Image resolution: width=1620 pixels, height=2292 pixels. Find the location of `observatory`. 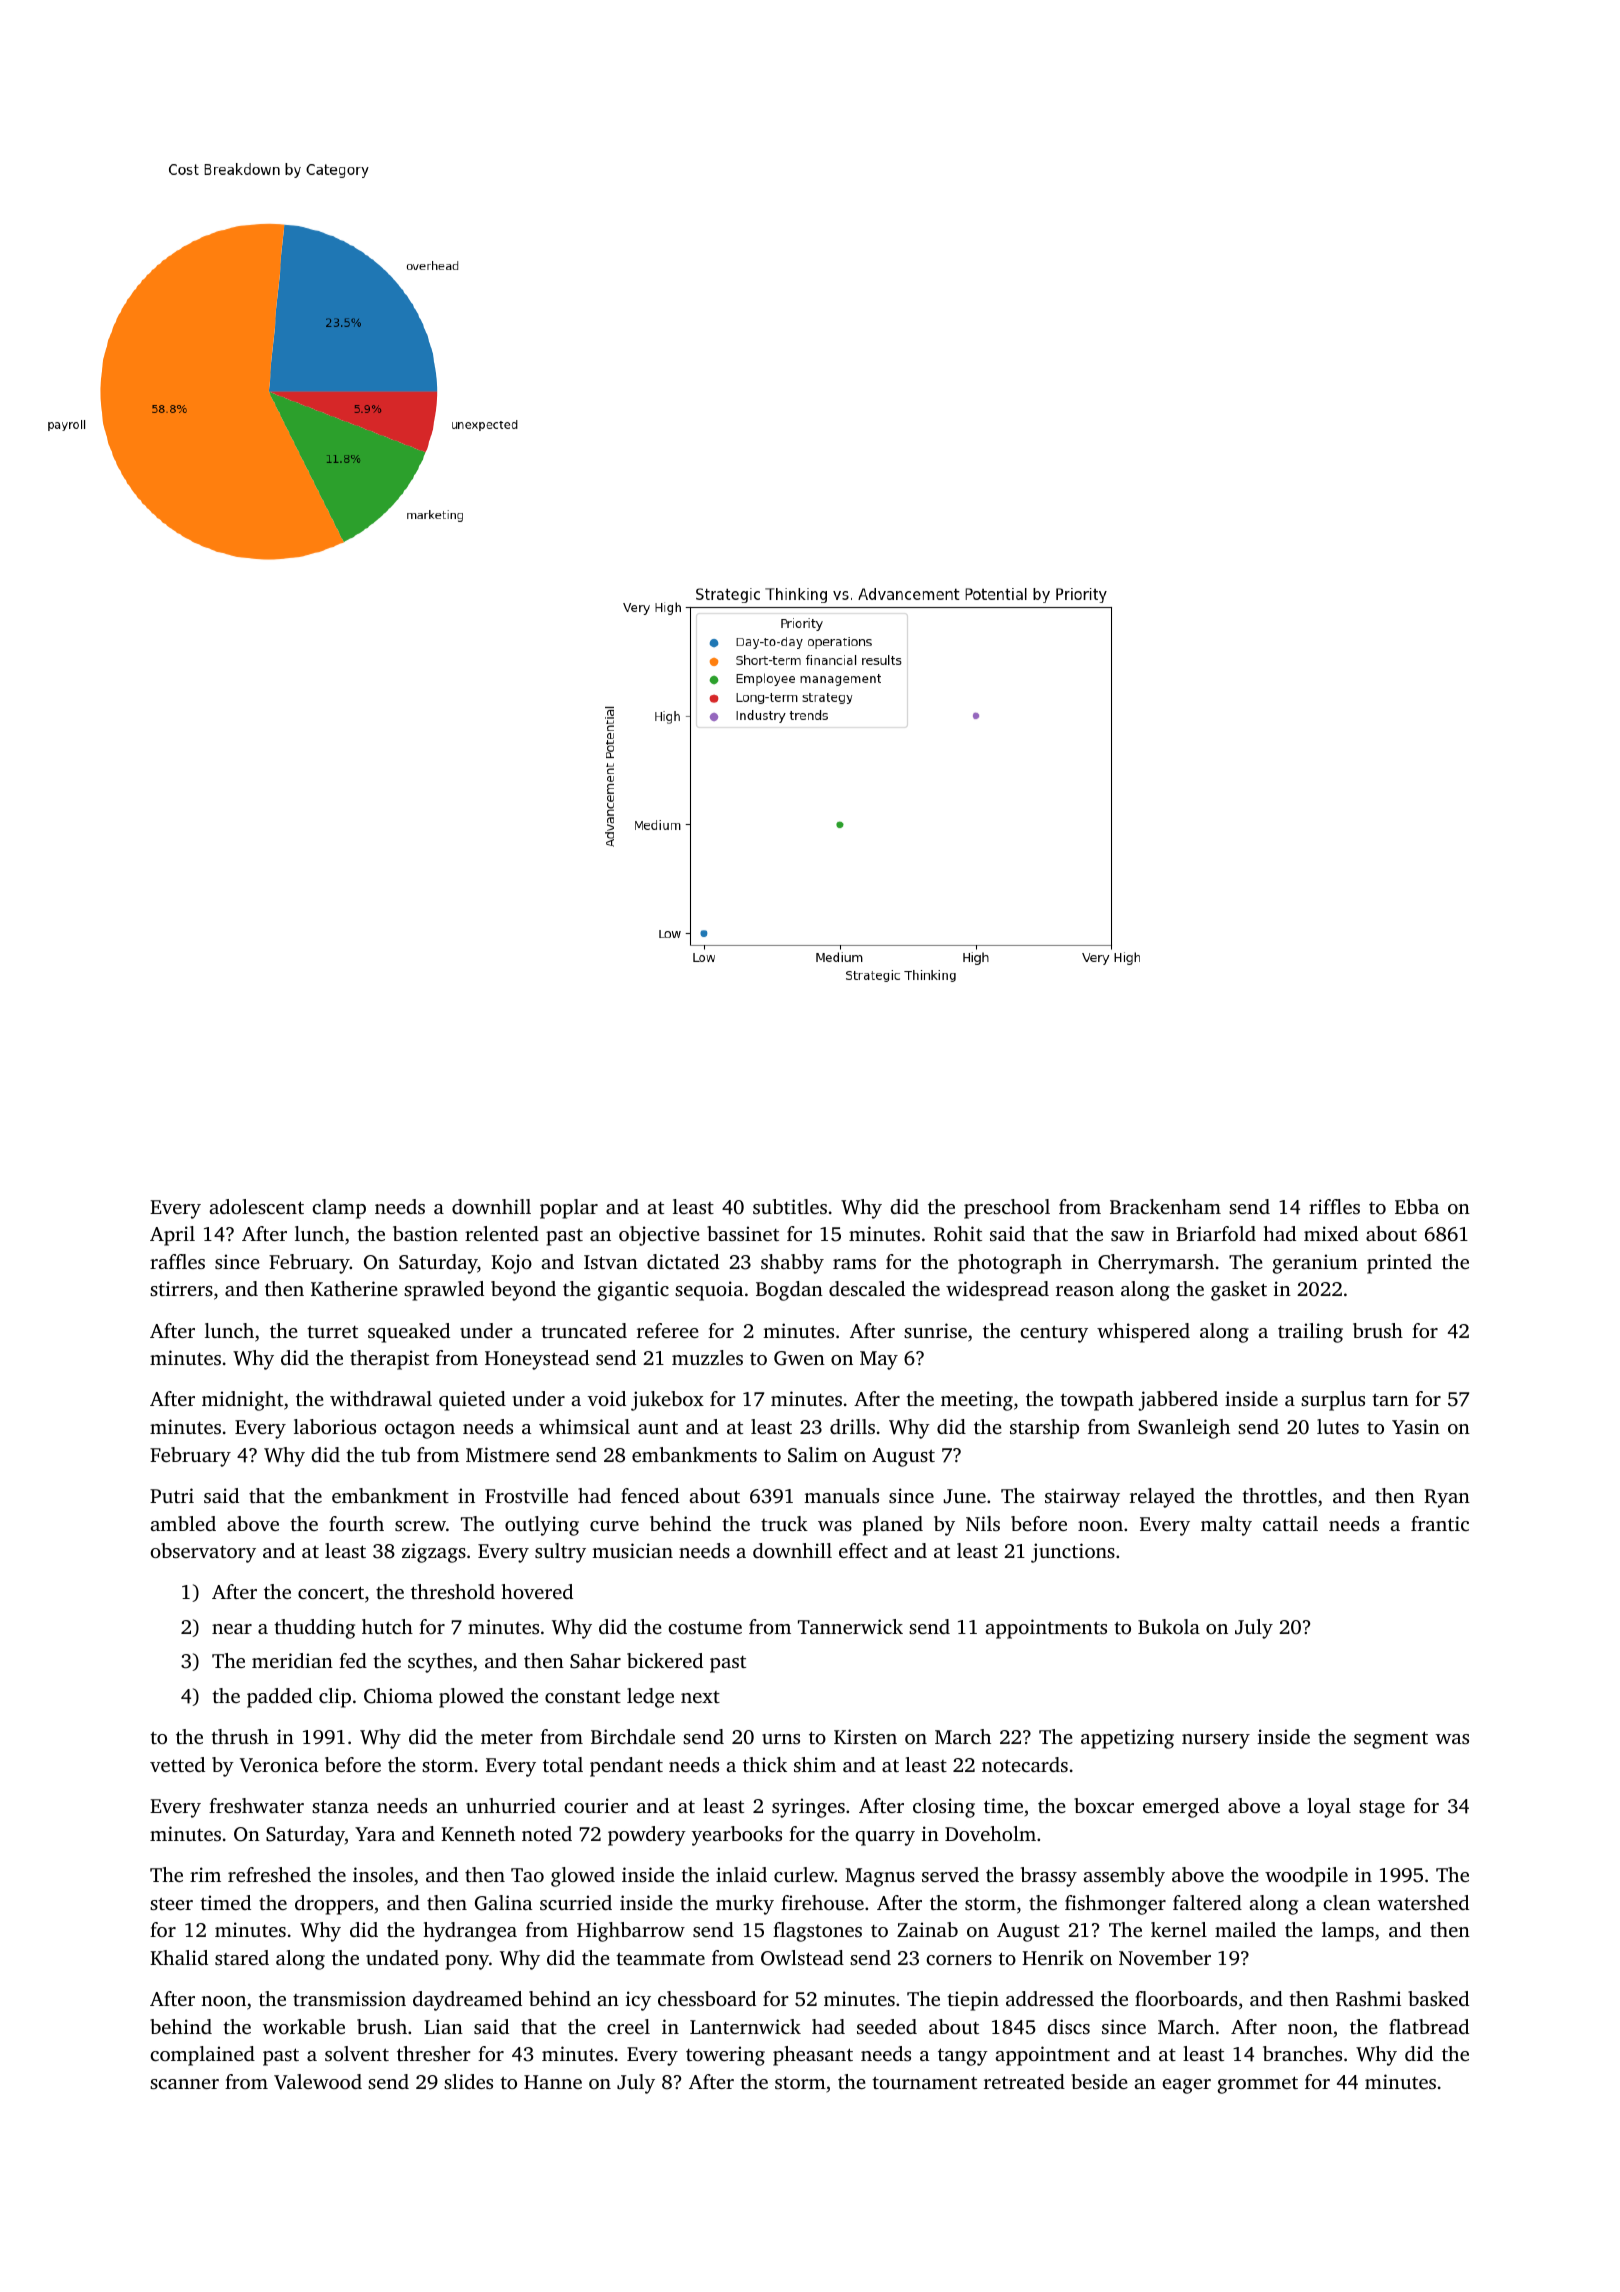

observatory is located at coordinates (203, 1553).
